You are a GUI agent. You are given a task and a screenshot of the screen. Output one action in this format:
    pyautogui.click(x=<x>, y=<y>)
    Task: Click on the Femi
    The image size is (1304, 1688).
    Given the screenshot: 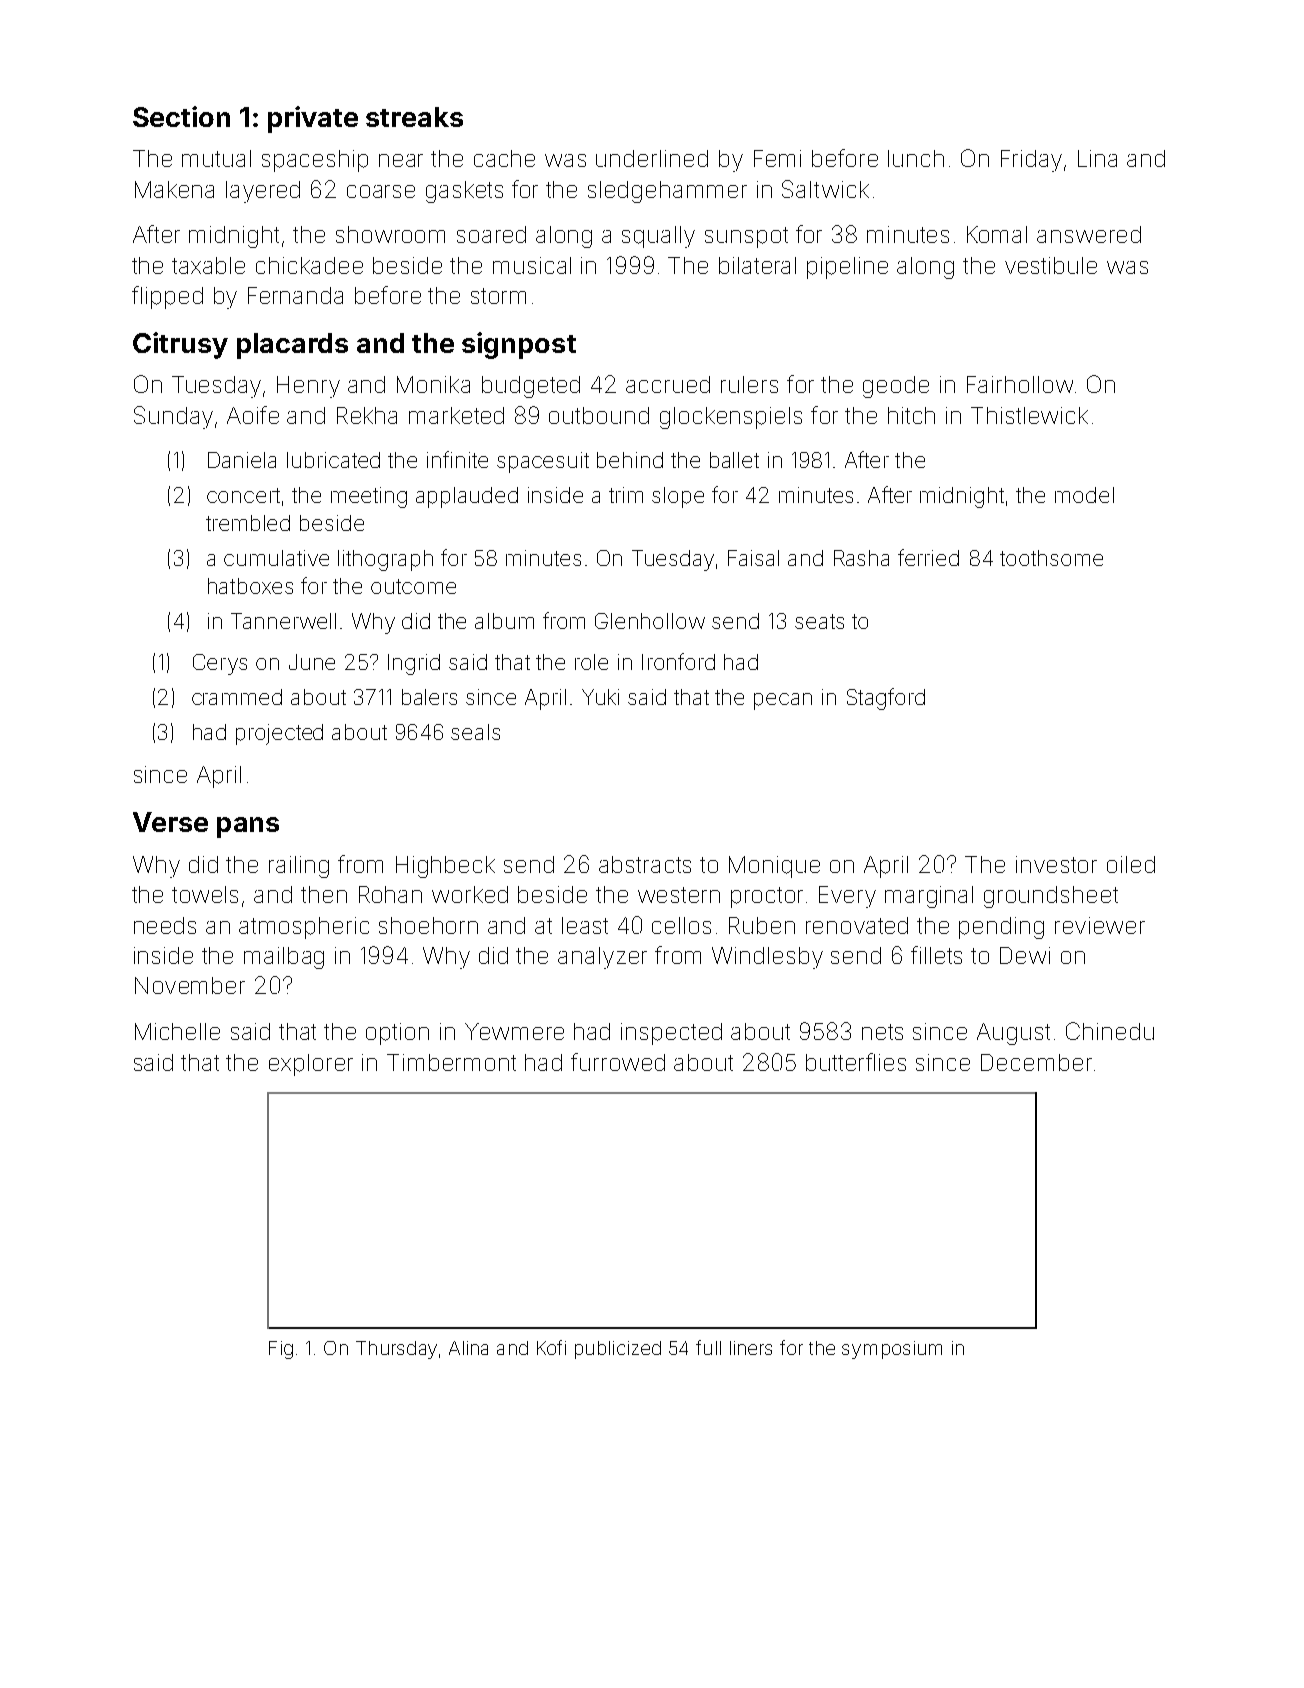 What is the action you would take?
    pyautogui.click(x=777, y=158)
